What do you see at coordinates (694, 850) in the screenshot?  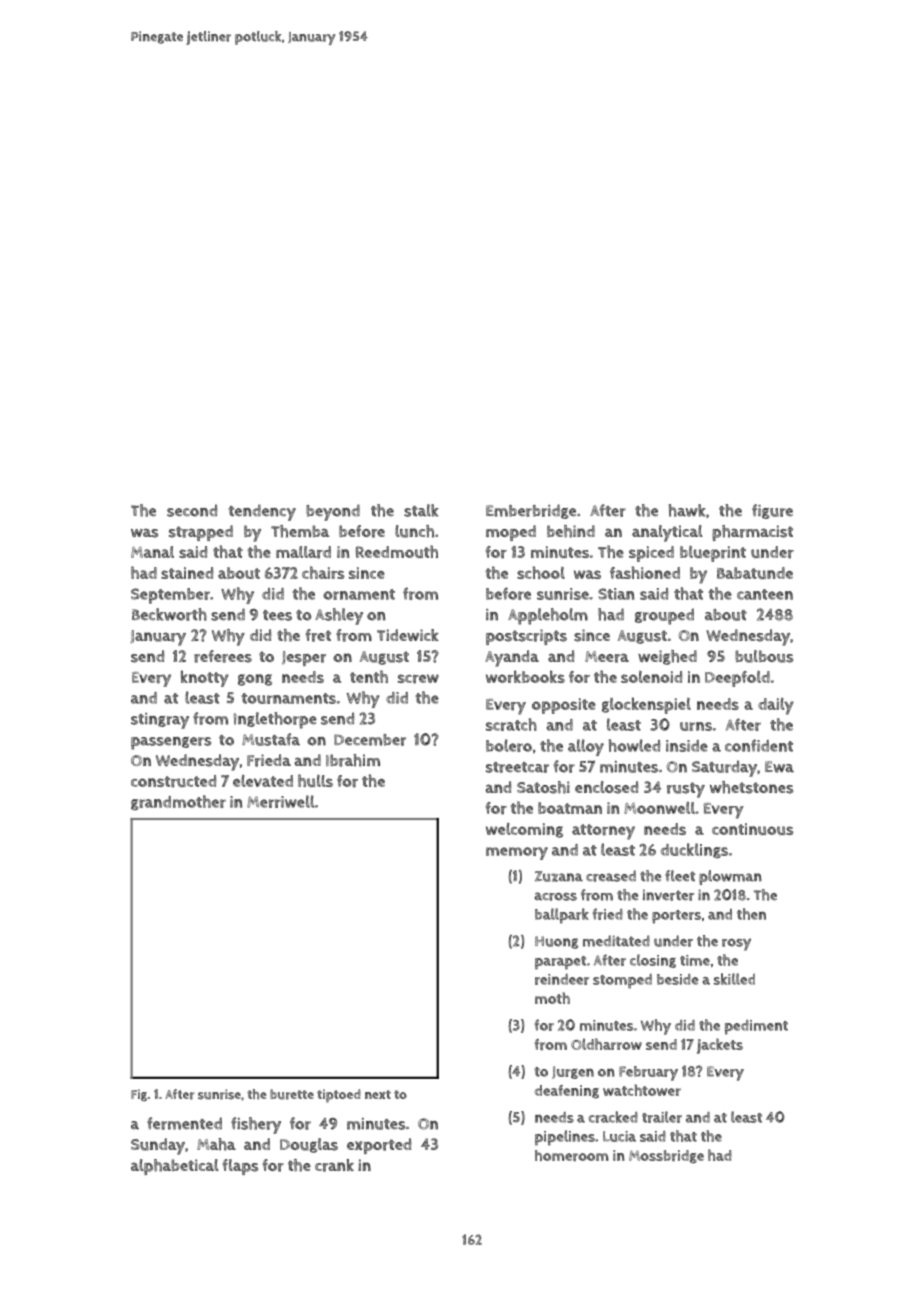 I see `ducklings` at bounding box center [694, 850].
